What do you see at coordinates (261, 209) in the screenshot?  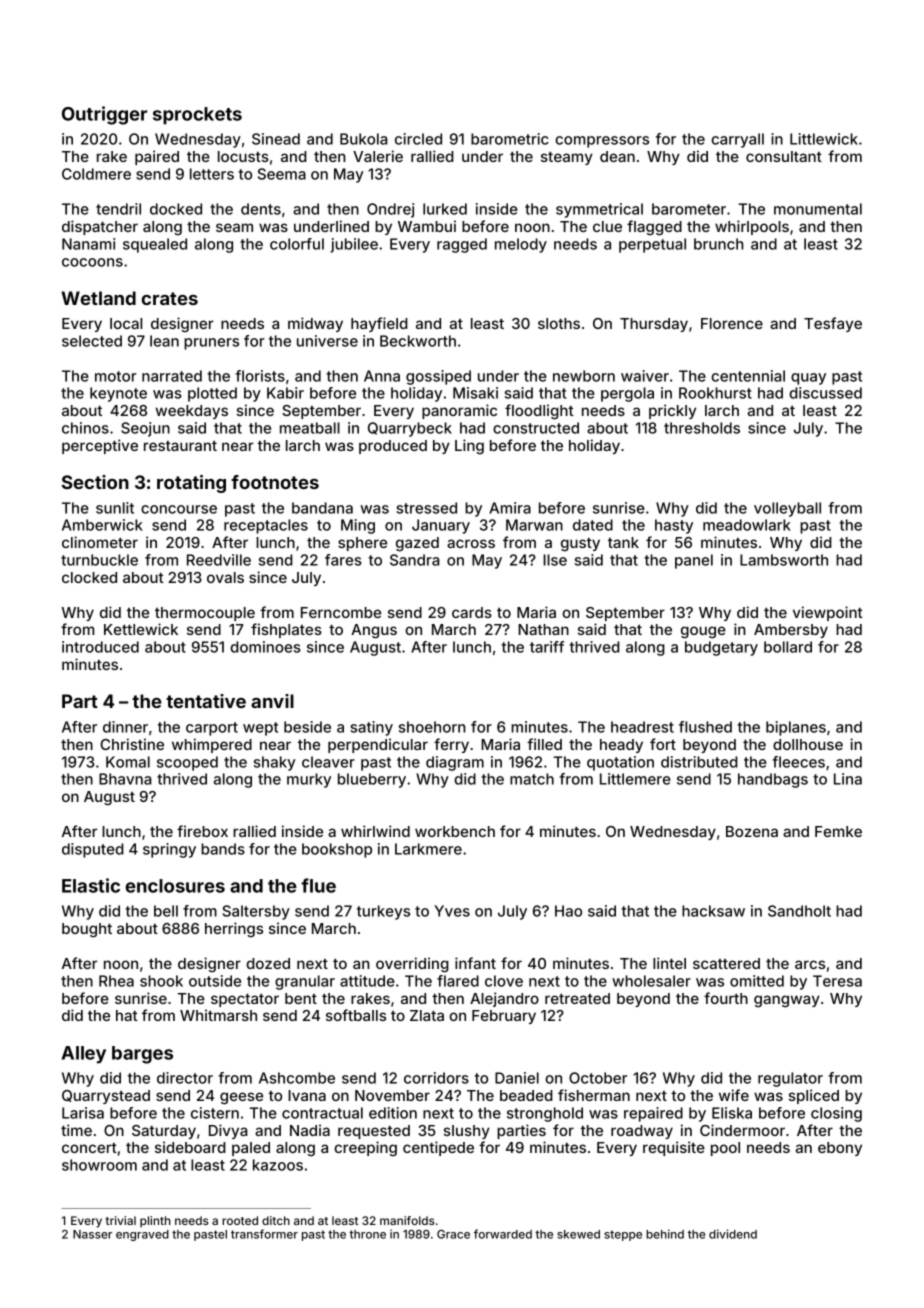 I see `dents` at bounding box center [261, 209].
